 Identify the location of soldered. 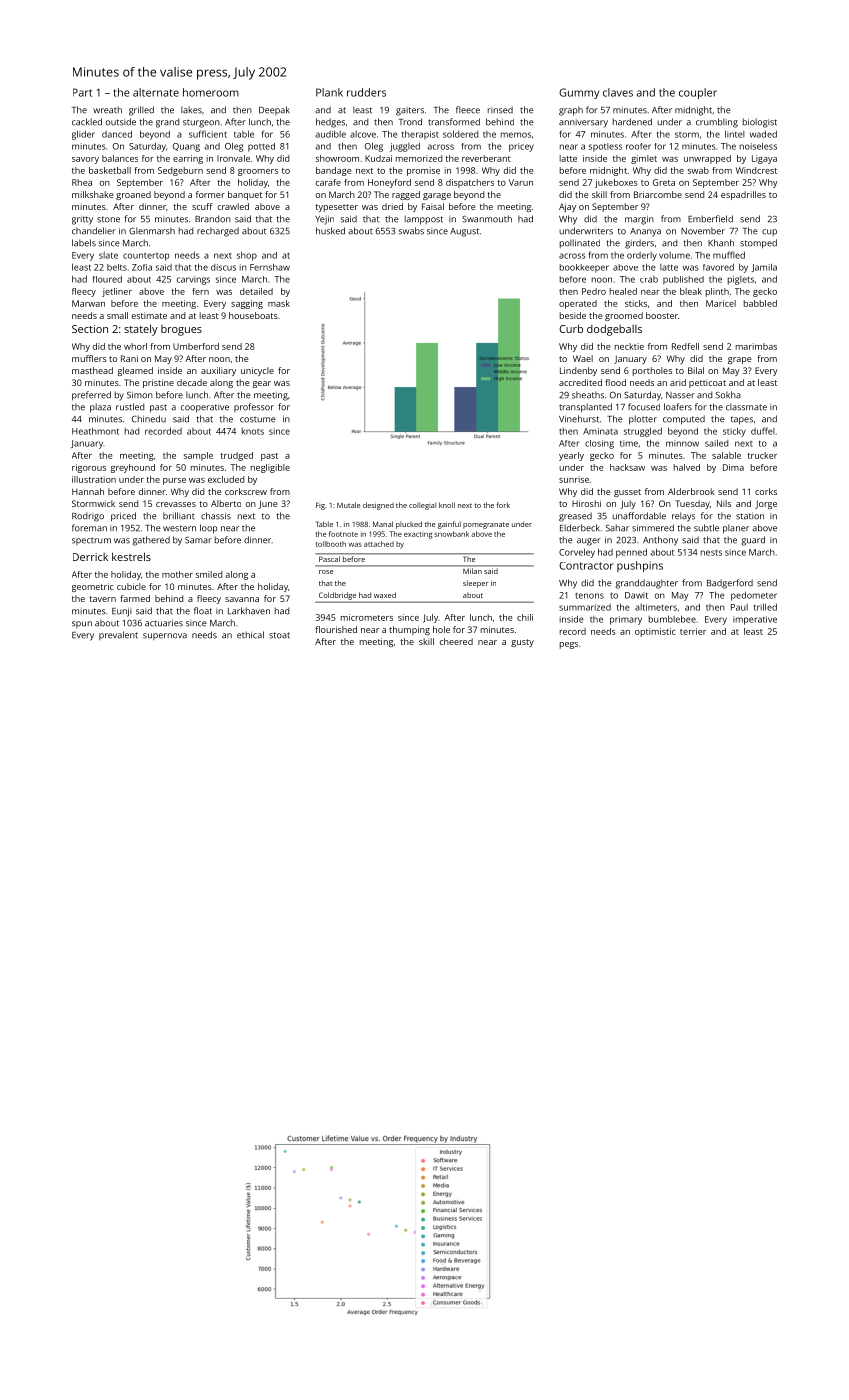
(460, 134).
